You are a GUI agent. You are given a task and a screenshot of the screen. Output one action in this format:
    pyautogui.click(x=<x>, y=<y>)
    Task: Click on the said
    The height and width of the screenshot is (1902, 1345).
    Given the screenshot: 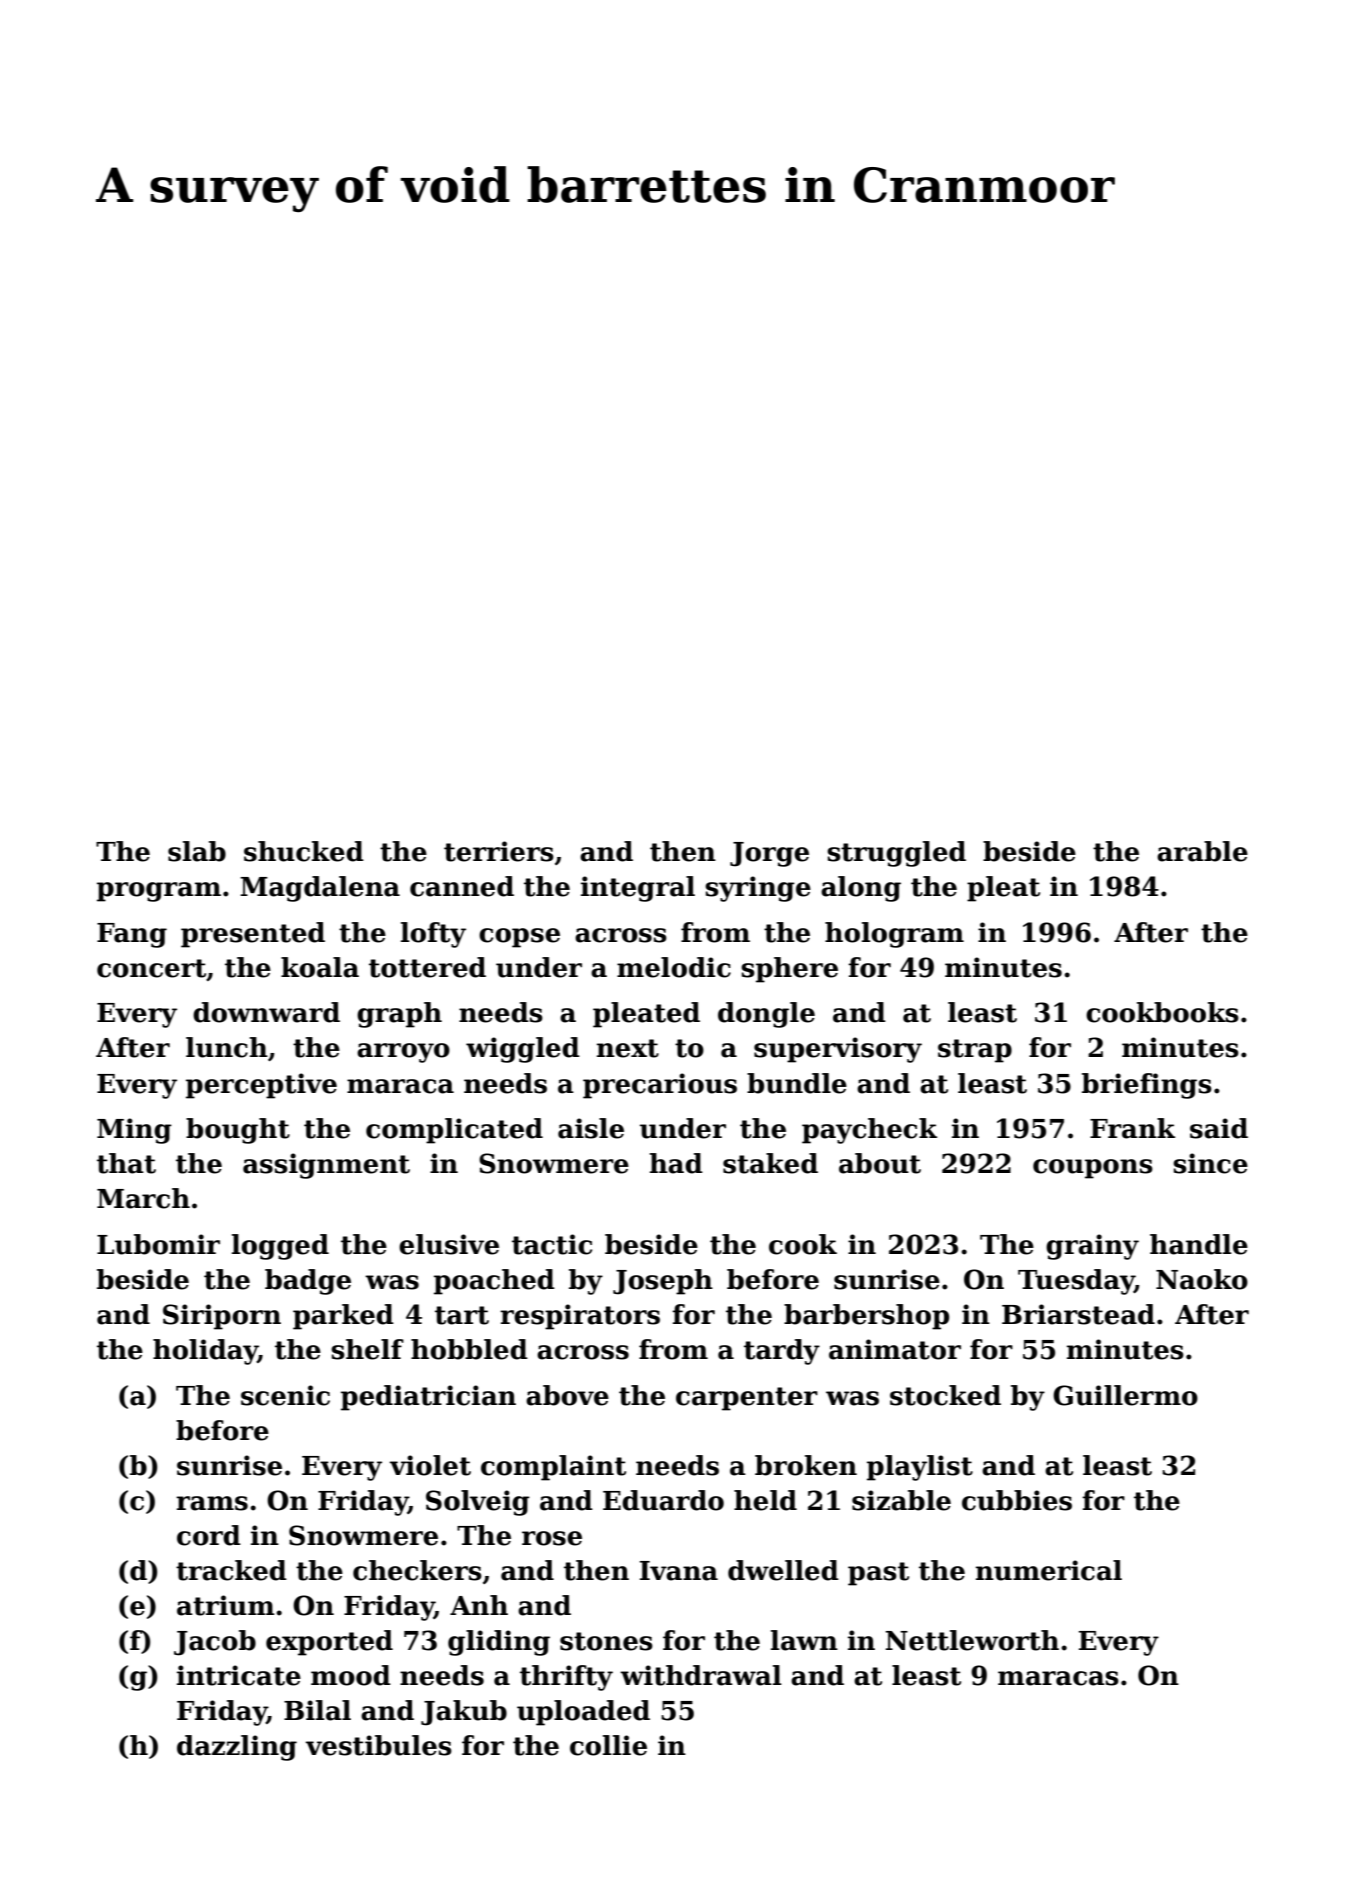 What is the action you would take?
    pyautogui.click(x=1219, y=1128)
